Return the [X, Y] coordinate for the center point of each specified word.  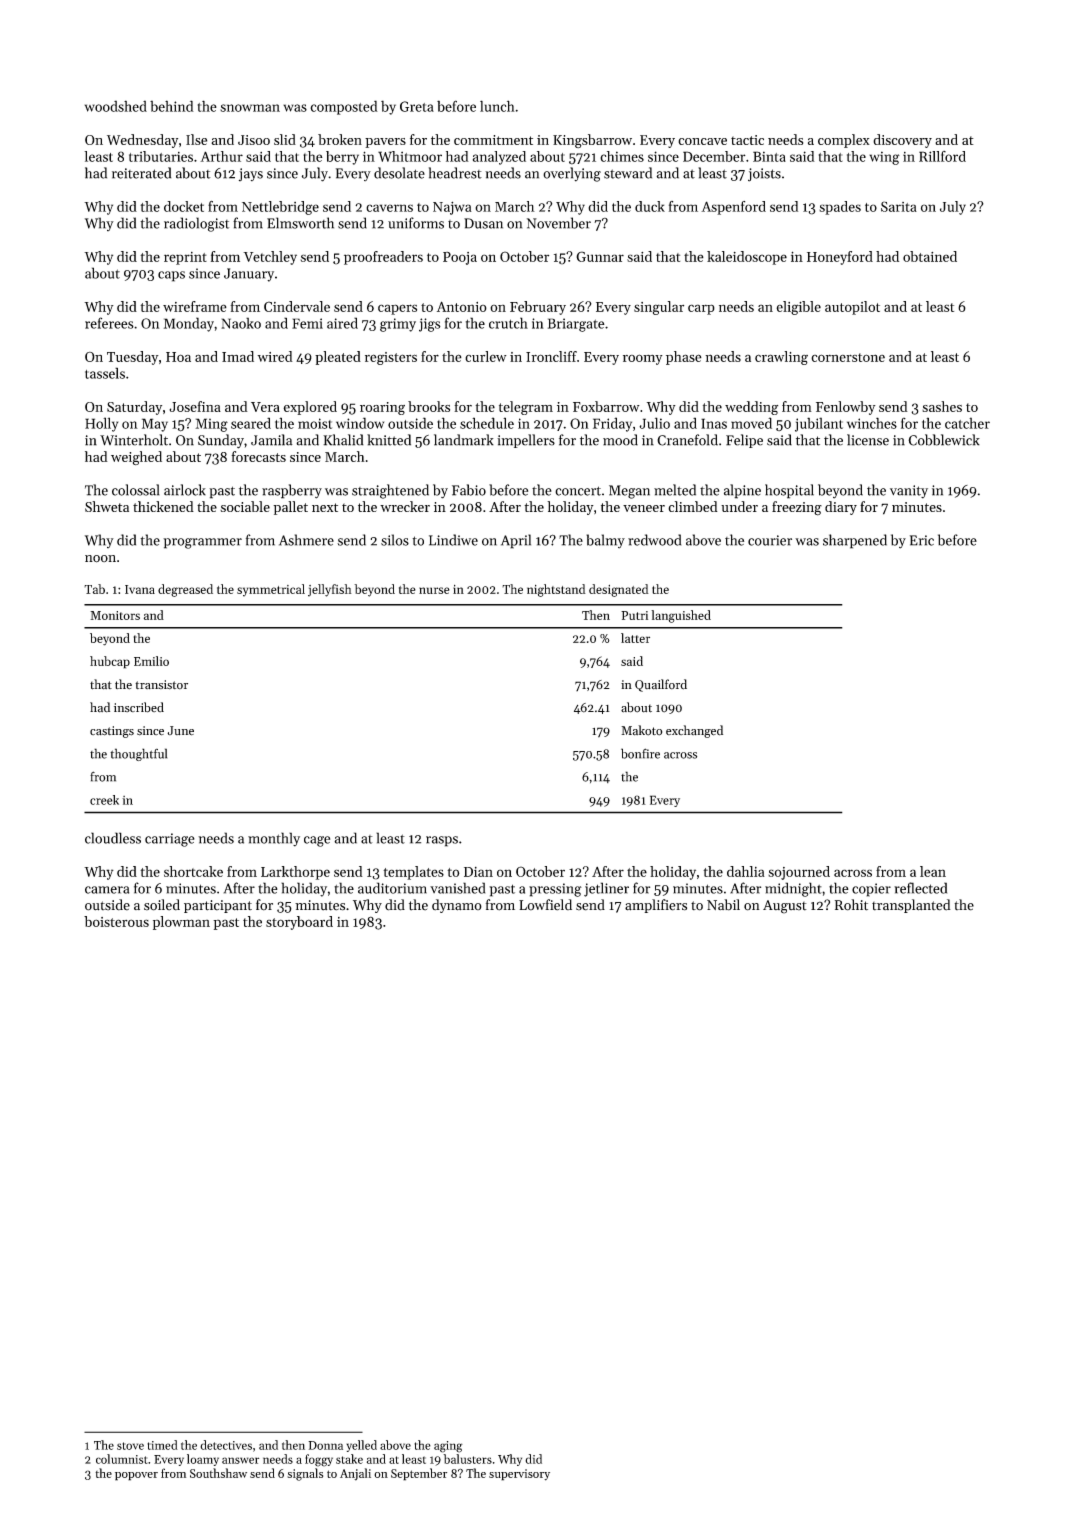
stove [130, 1446]
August [785, 907]
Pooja [460, 258]
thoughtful [138, 754]
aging [448, 1447]
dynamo [457, 906]
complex [844, 141]
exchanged [694, 731]
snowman [250, 108]
